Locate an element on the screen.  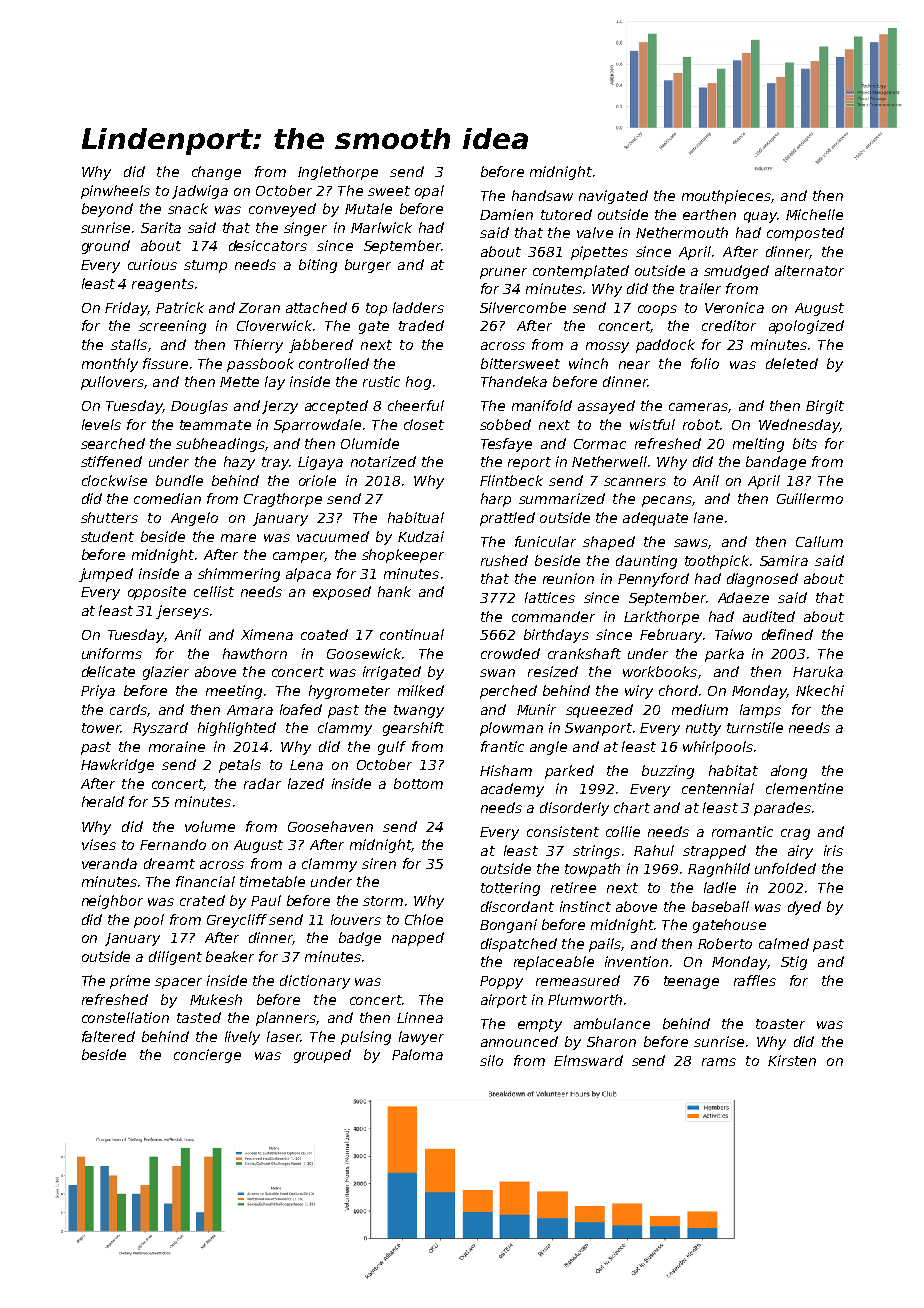
parka is located at coordinates (724, 655).
